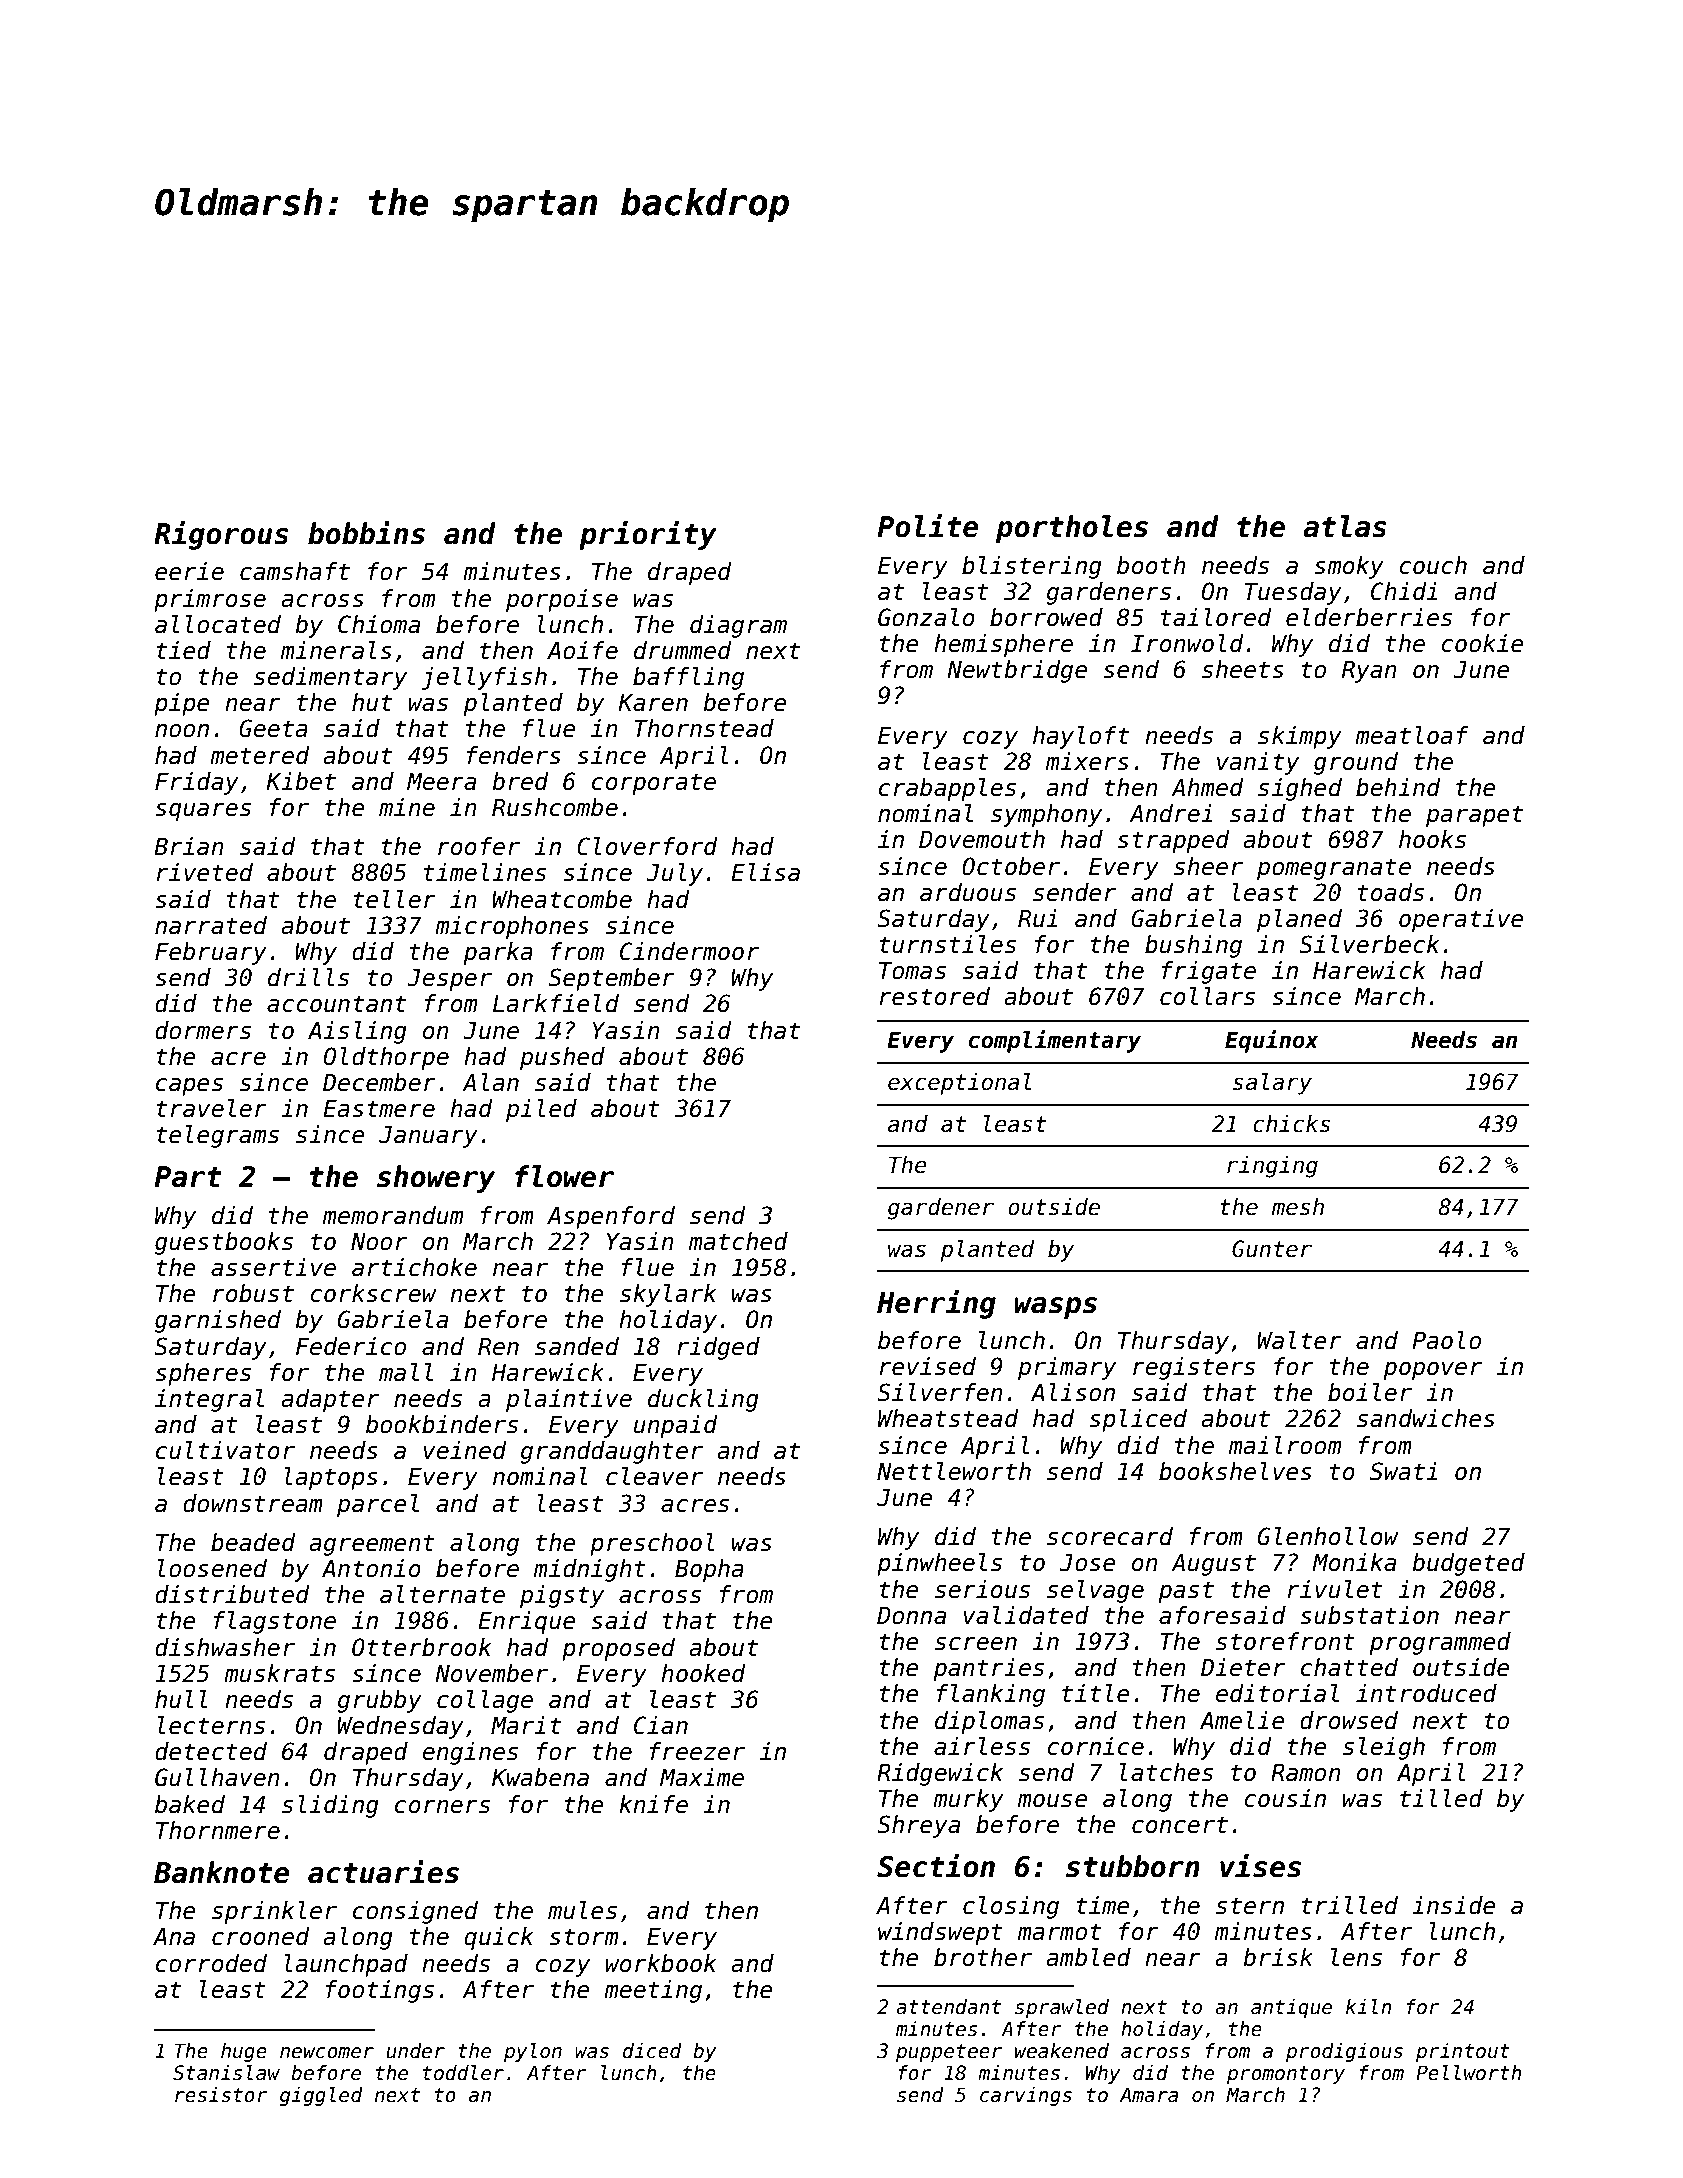 The image size is (1683, 2178). Describe the element at coordinates (1426, 1418) in the screenshot. I see `sandwiches` at that location.
